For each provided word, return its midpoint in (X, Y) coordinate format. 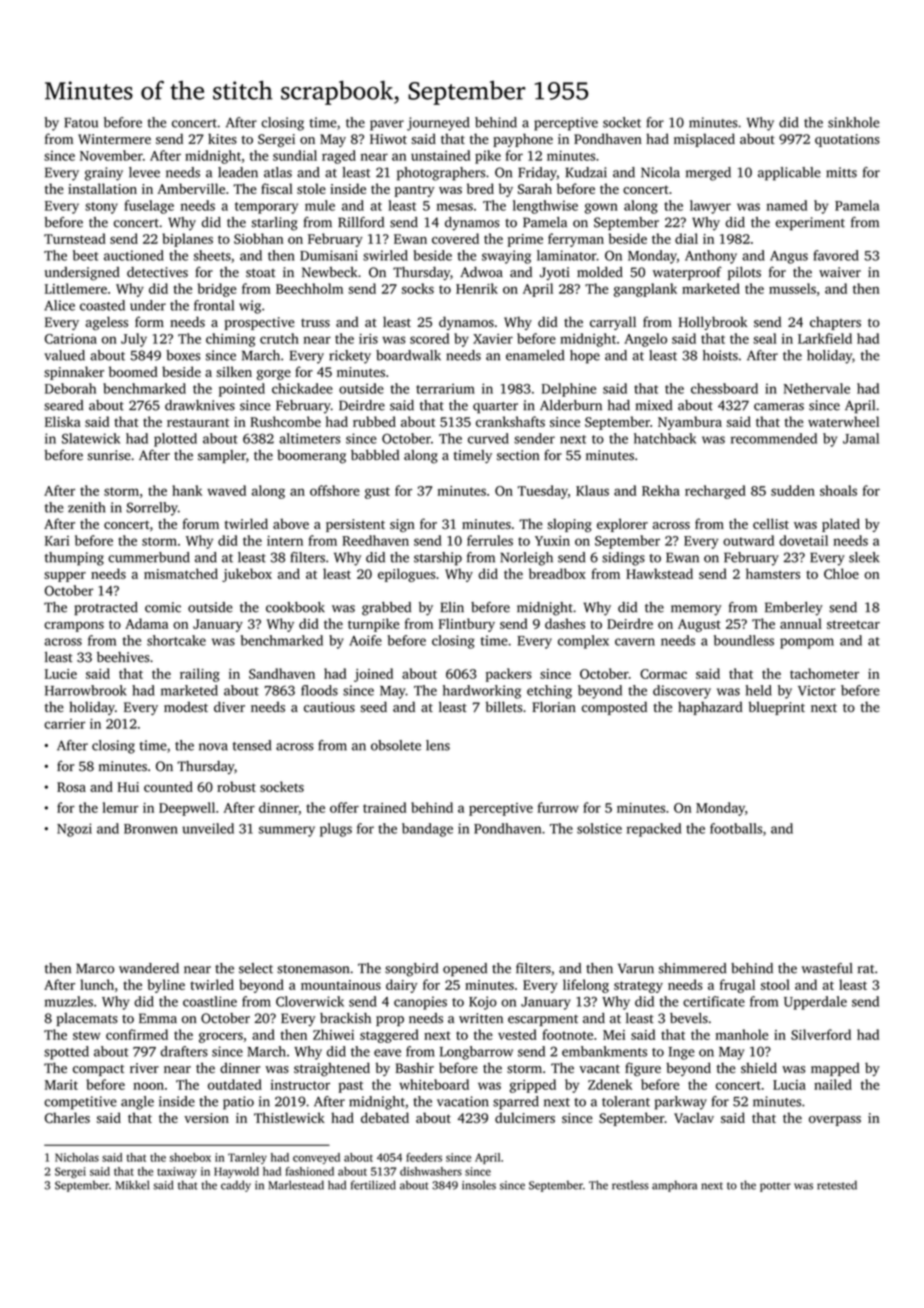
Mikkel (132, 1185)
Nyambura (690, 423)
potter (775, 1187)
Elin (452, 607)
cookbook (295, 607)
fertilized (373, 1185)
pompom (807, 643)
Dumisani (329, 255)
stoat (260, 273)
